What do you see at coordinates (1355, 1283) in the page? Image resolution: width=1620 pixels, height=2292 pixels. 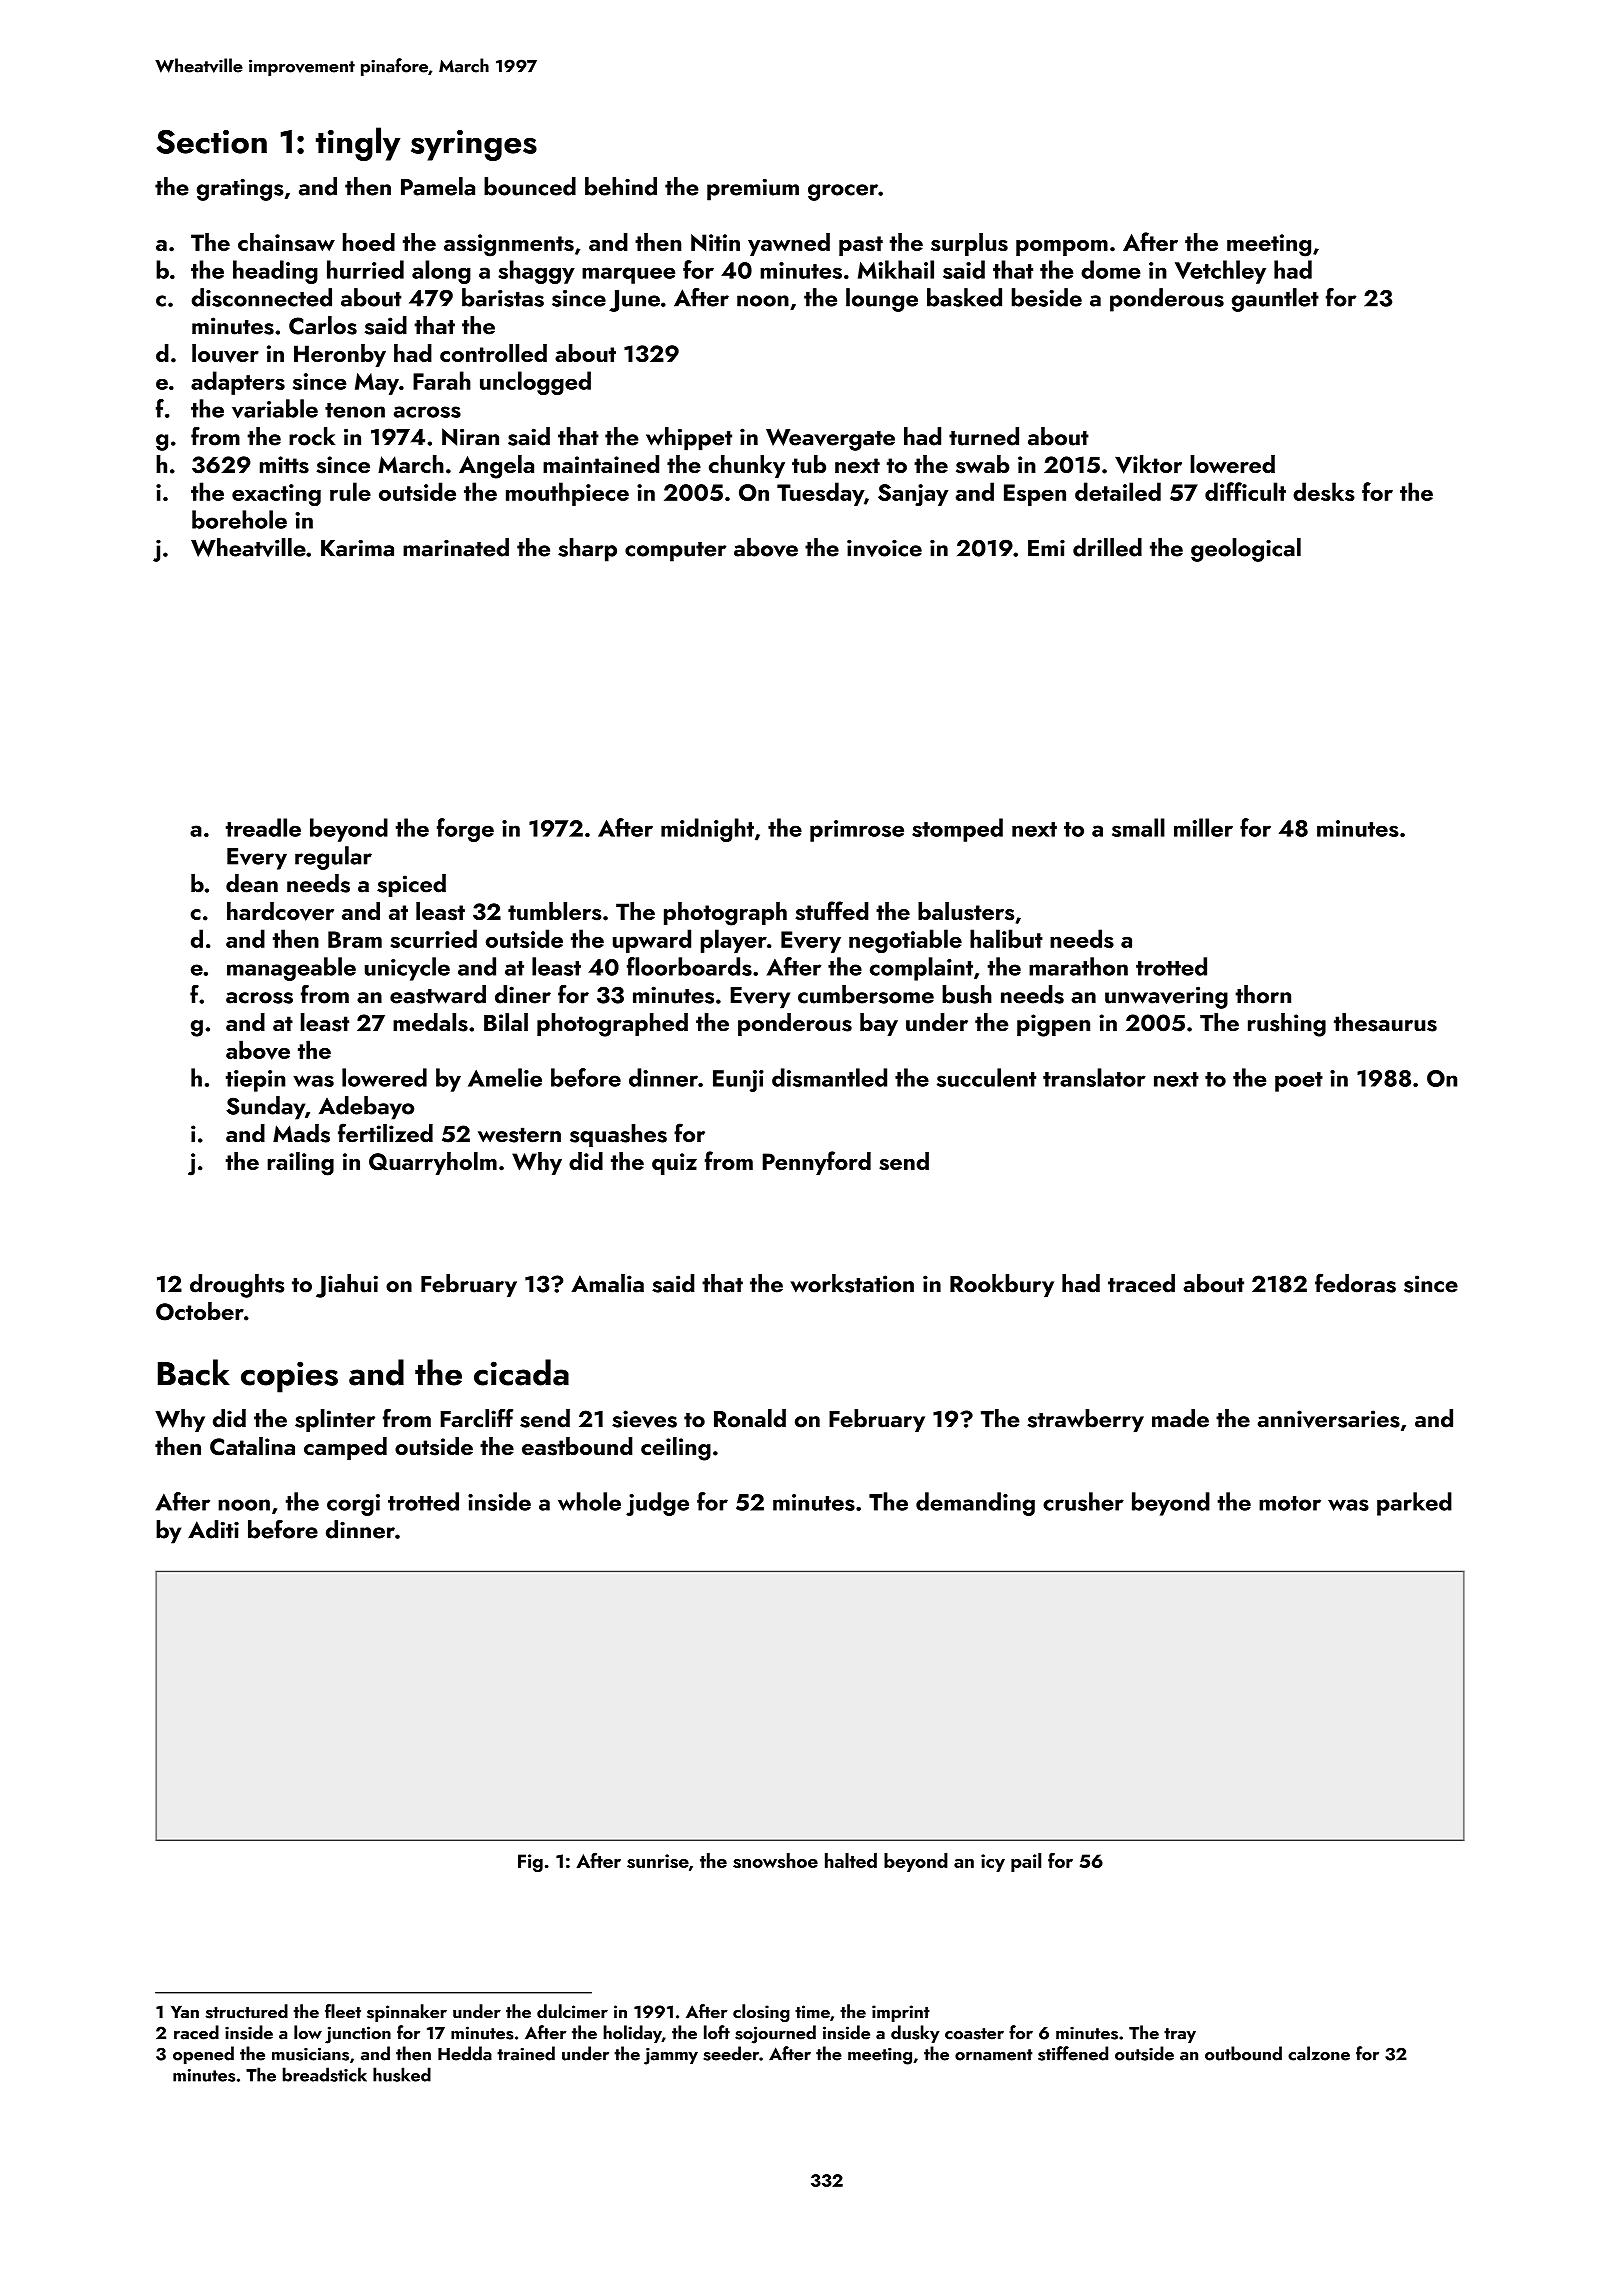 I see `fedoras` at bounding box center [1355, 1283].
